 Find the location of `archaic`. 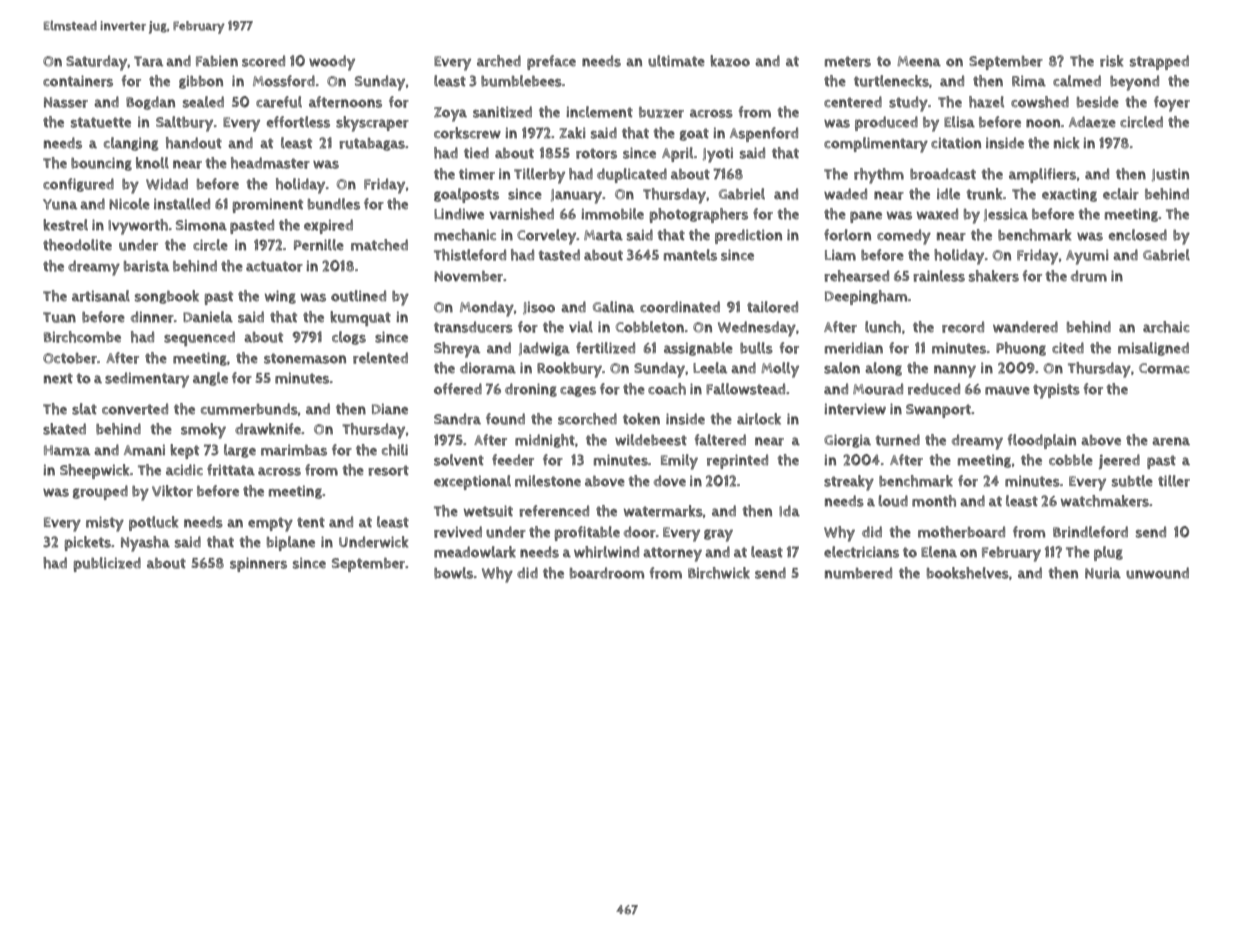

archaic is located at coordinates (1166, 327).
